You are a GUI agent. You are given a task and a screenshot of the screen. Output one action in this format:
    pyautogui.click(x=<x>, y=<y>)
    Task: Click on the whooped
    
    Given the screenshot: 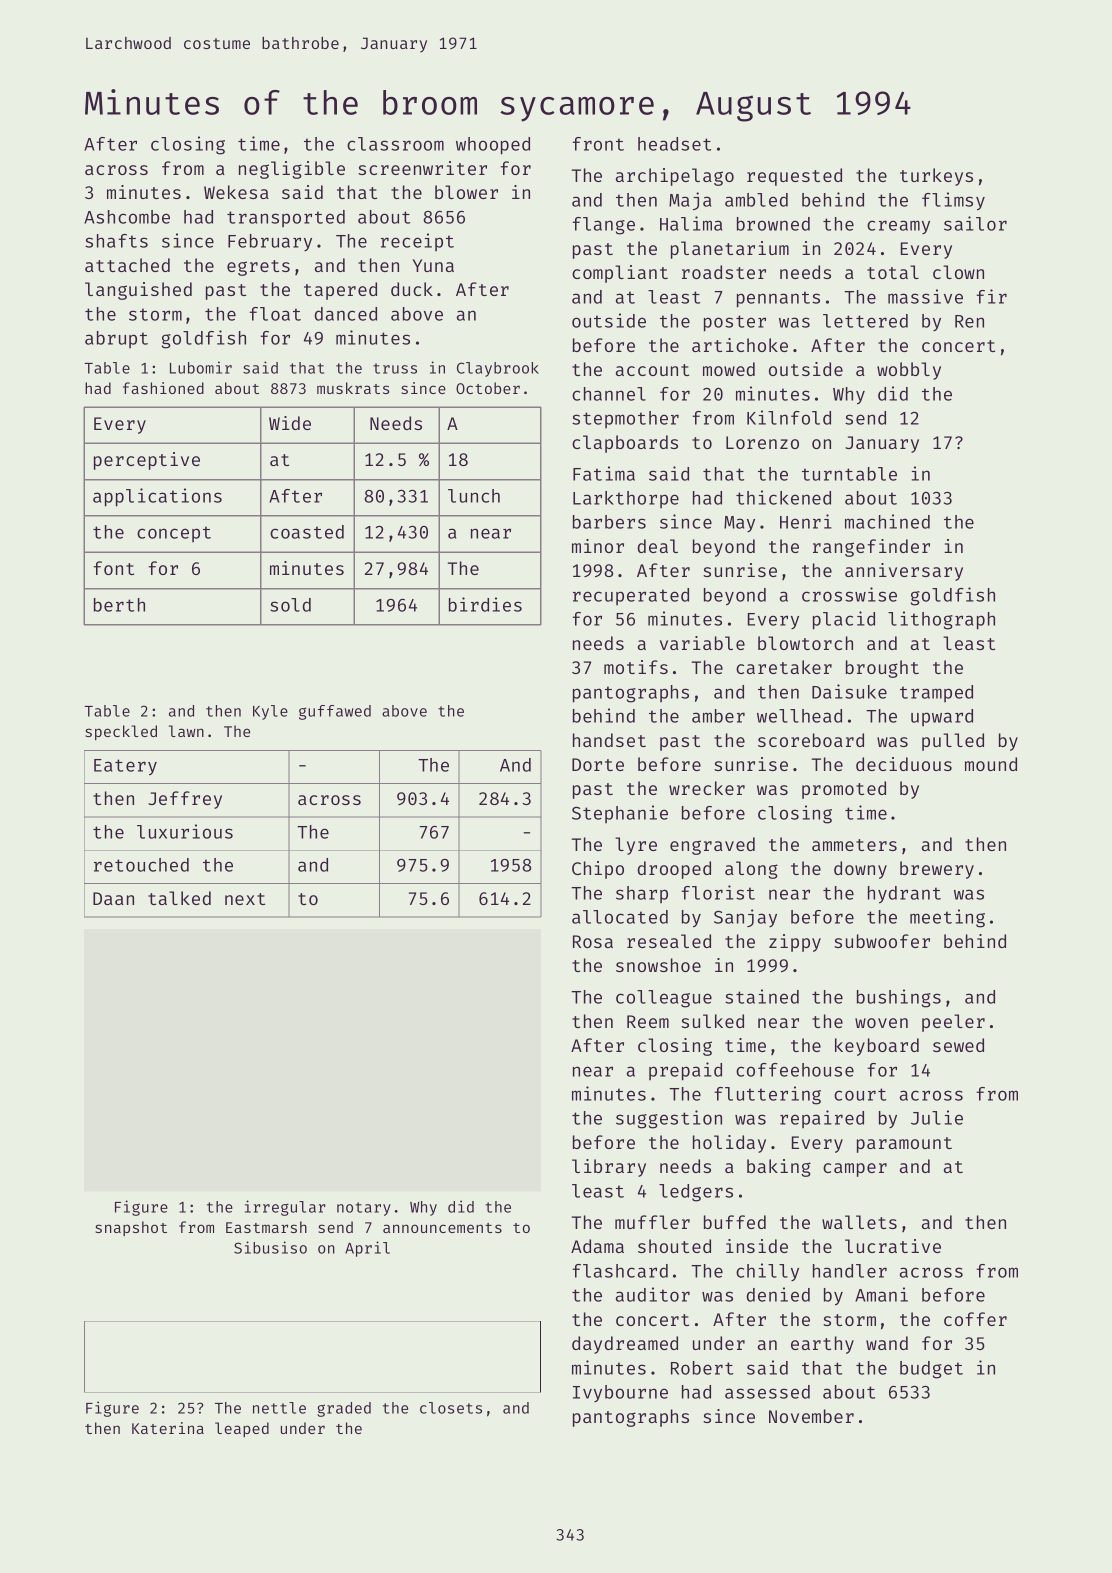 What is the action you would take?
    pyautogui.click(x=493, y=146)
